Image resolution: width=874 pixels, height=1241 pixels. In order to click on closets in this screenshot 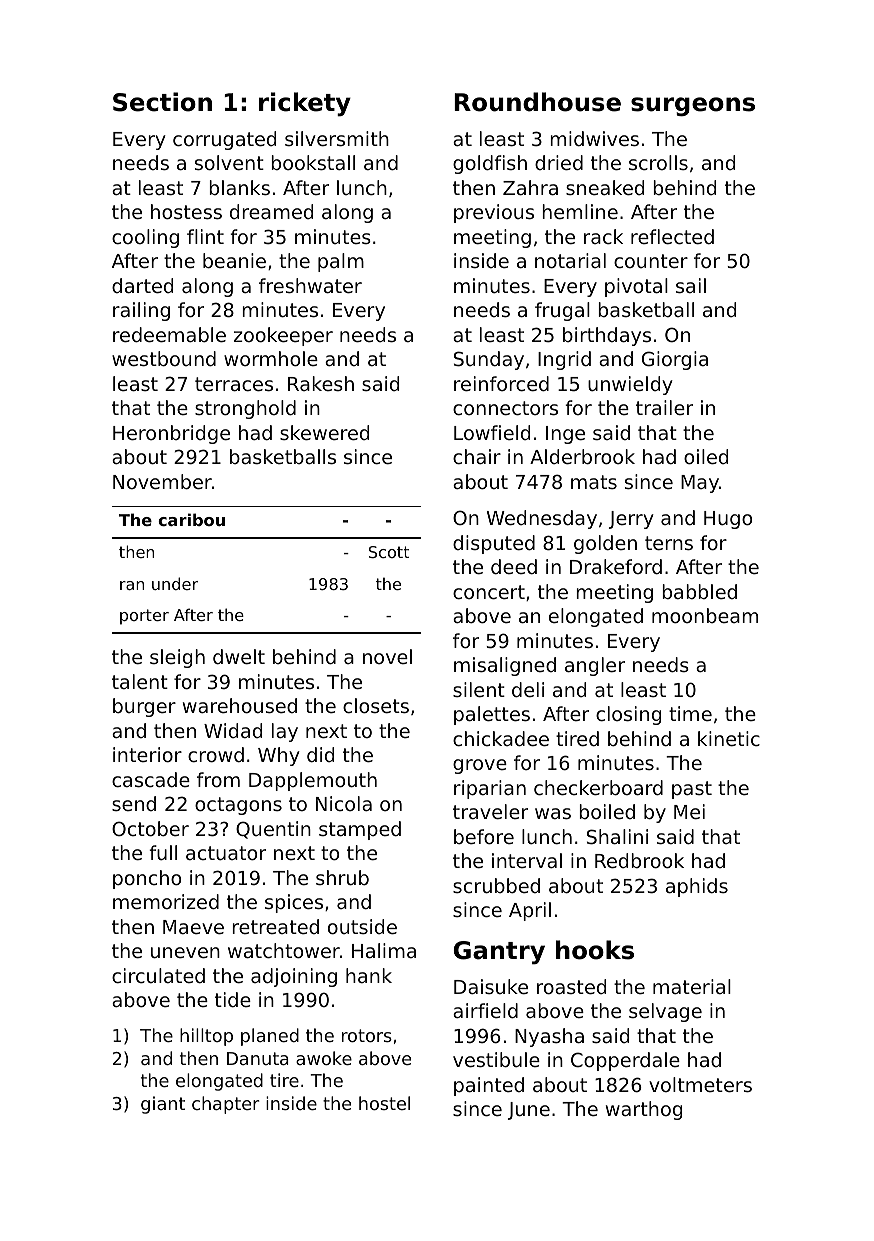, I will do `click(376, 705)`.
